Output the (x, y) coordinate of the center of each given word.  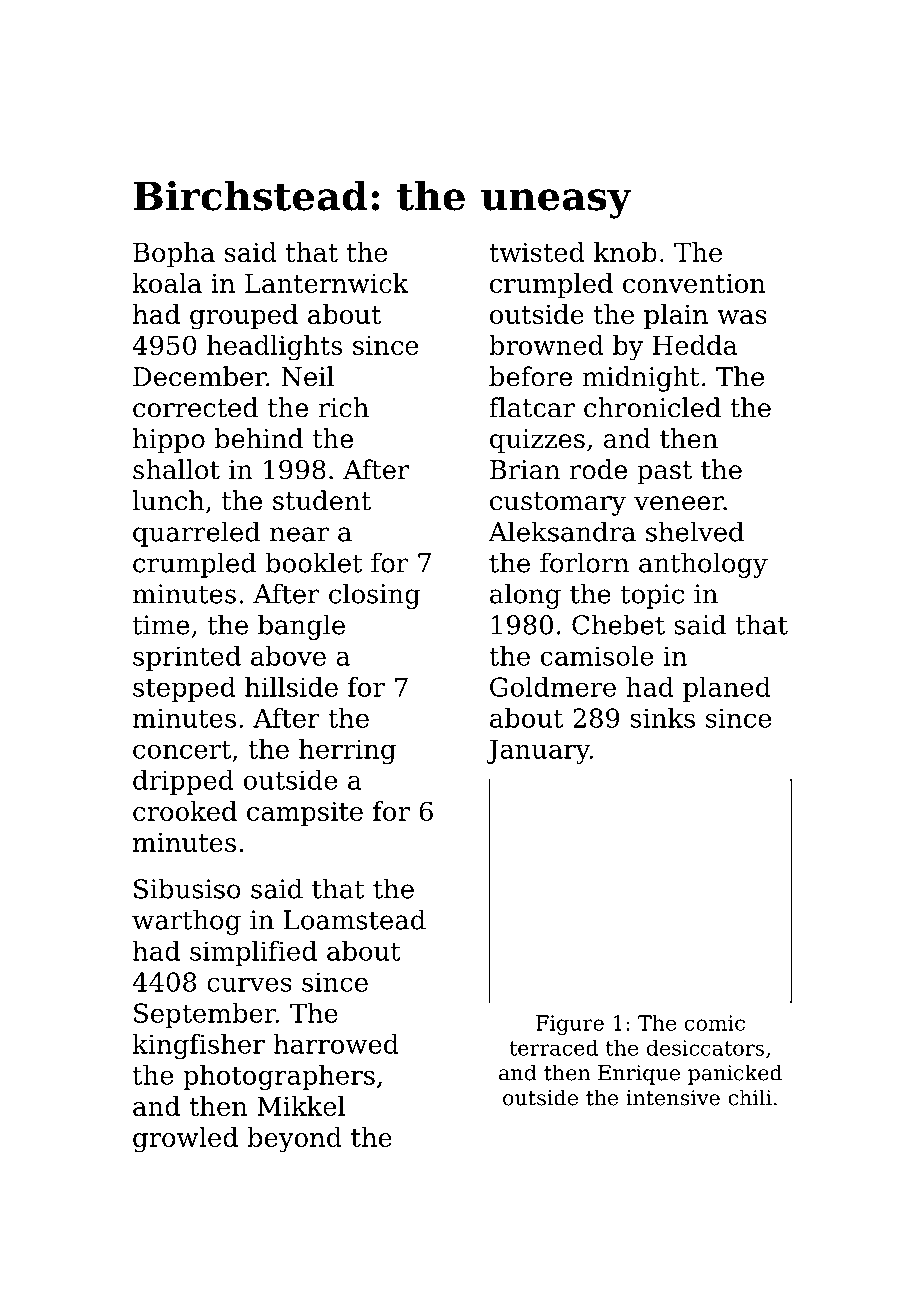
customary (558, 504)
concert (182, 750)
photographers (279, 1077)
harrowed (336, 1044)
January (538, 752)
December (199, 376)
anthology (703, 565)
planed (727, 689)
